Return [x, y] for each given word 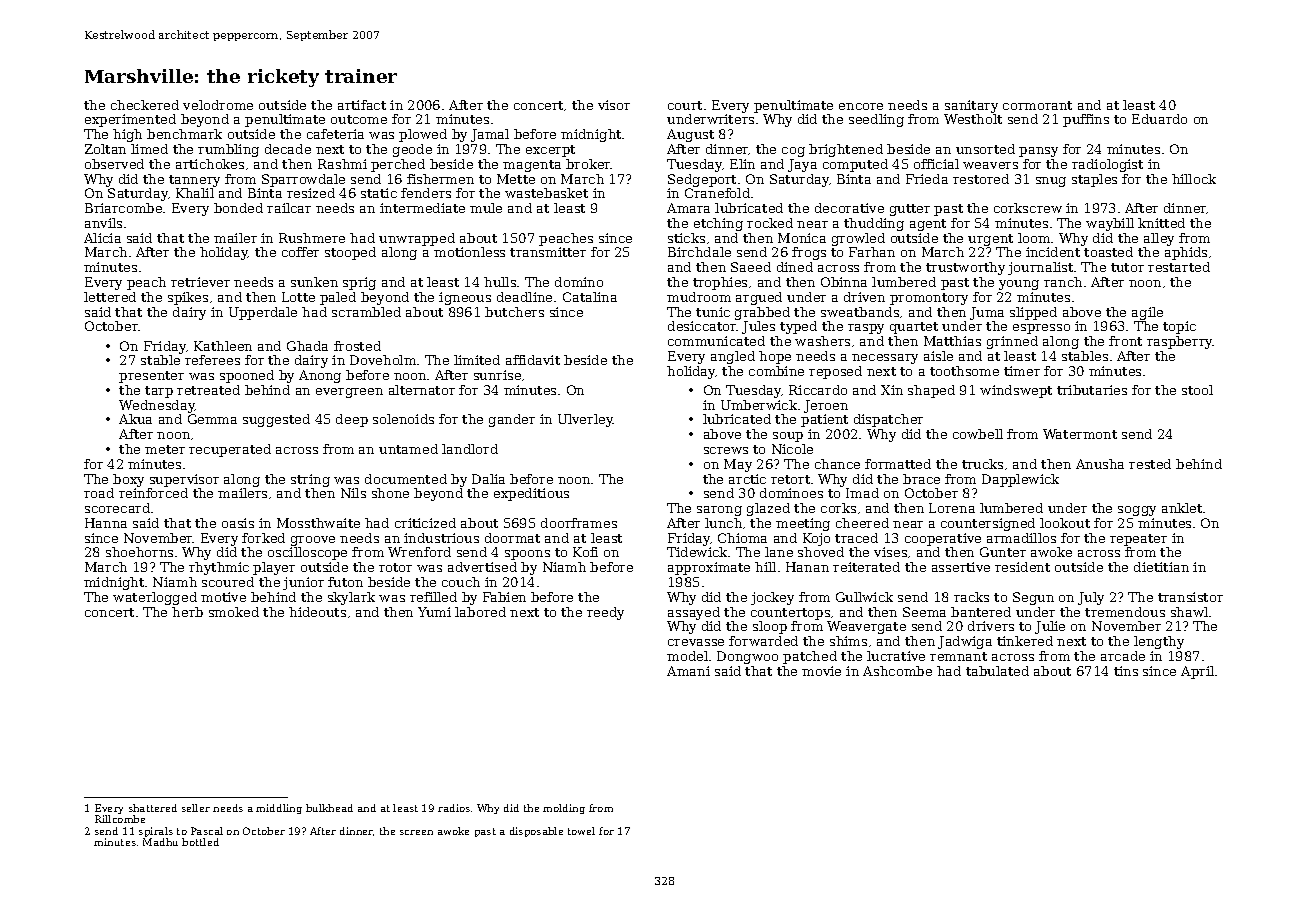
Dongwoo [747, 657]
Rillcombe [120, 819]
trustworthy [965, 268]
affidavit [533, 360]
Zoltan [105, 149]
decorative [849, 208]
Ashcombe [897, 671]
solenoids [403, 419]
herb [187, 612]
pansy [1038, 152]
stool [1197, 390]
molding [564, 809]
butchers [514, 312]
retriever [200, 282]
